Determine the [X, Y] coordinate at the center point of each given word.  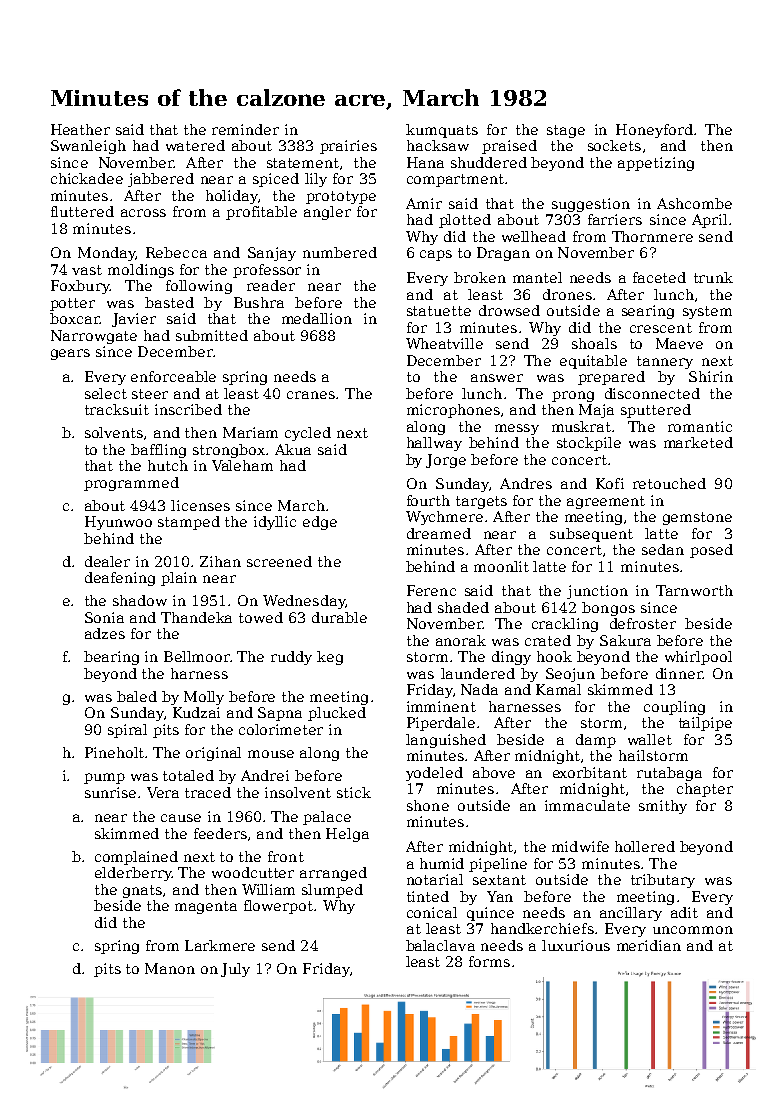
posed [711, 551]
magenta [206, 907]
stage [566, 131]
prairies [348, 147]
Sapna [280, 714]
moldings [141, 271]
